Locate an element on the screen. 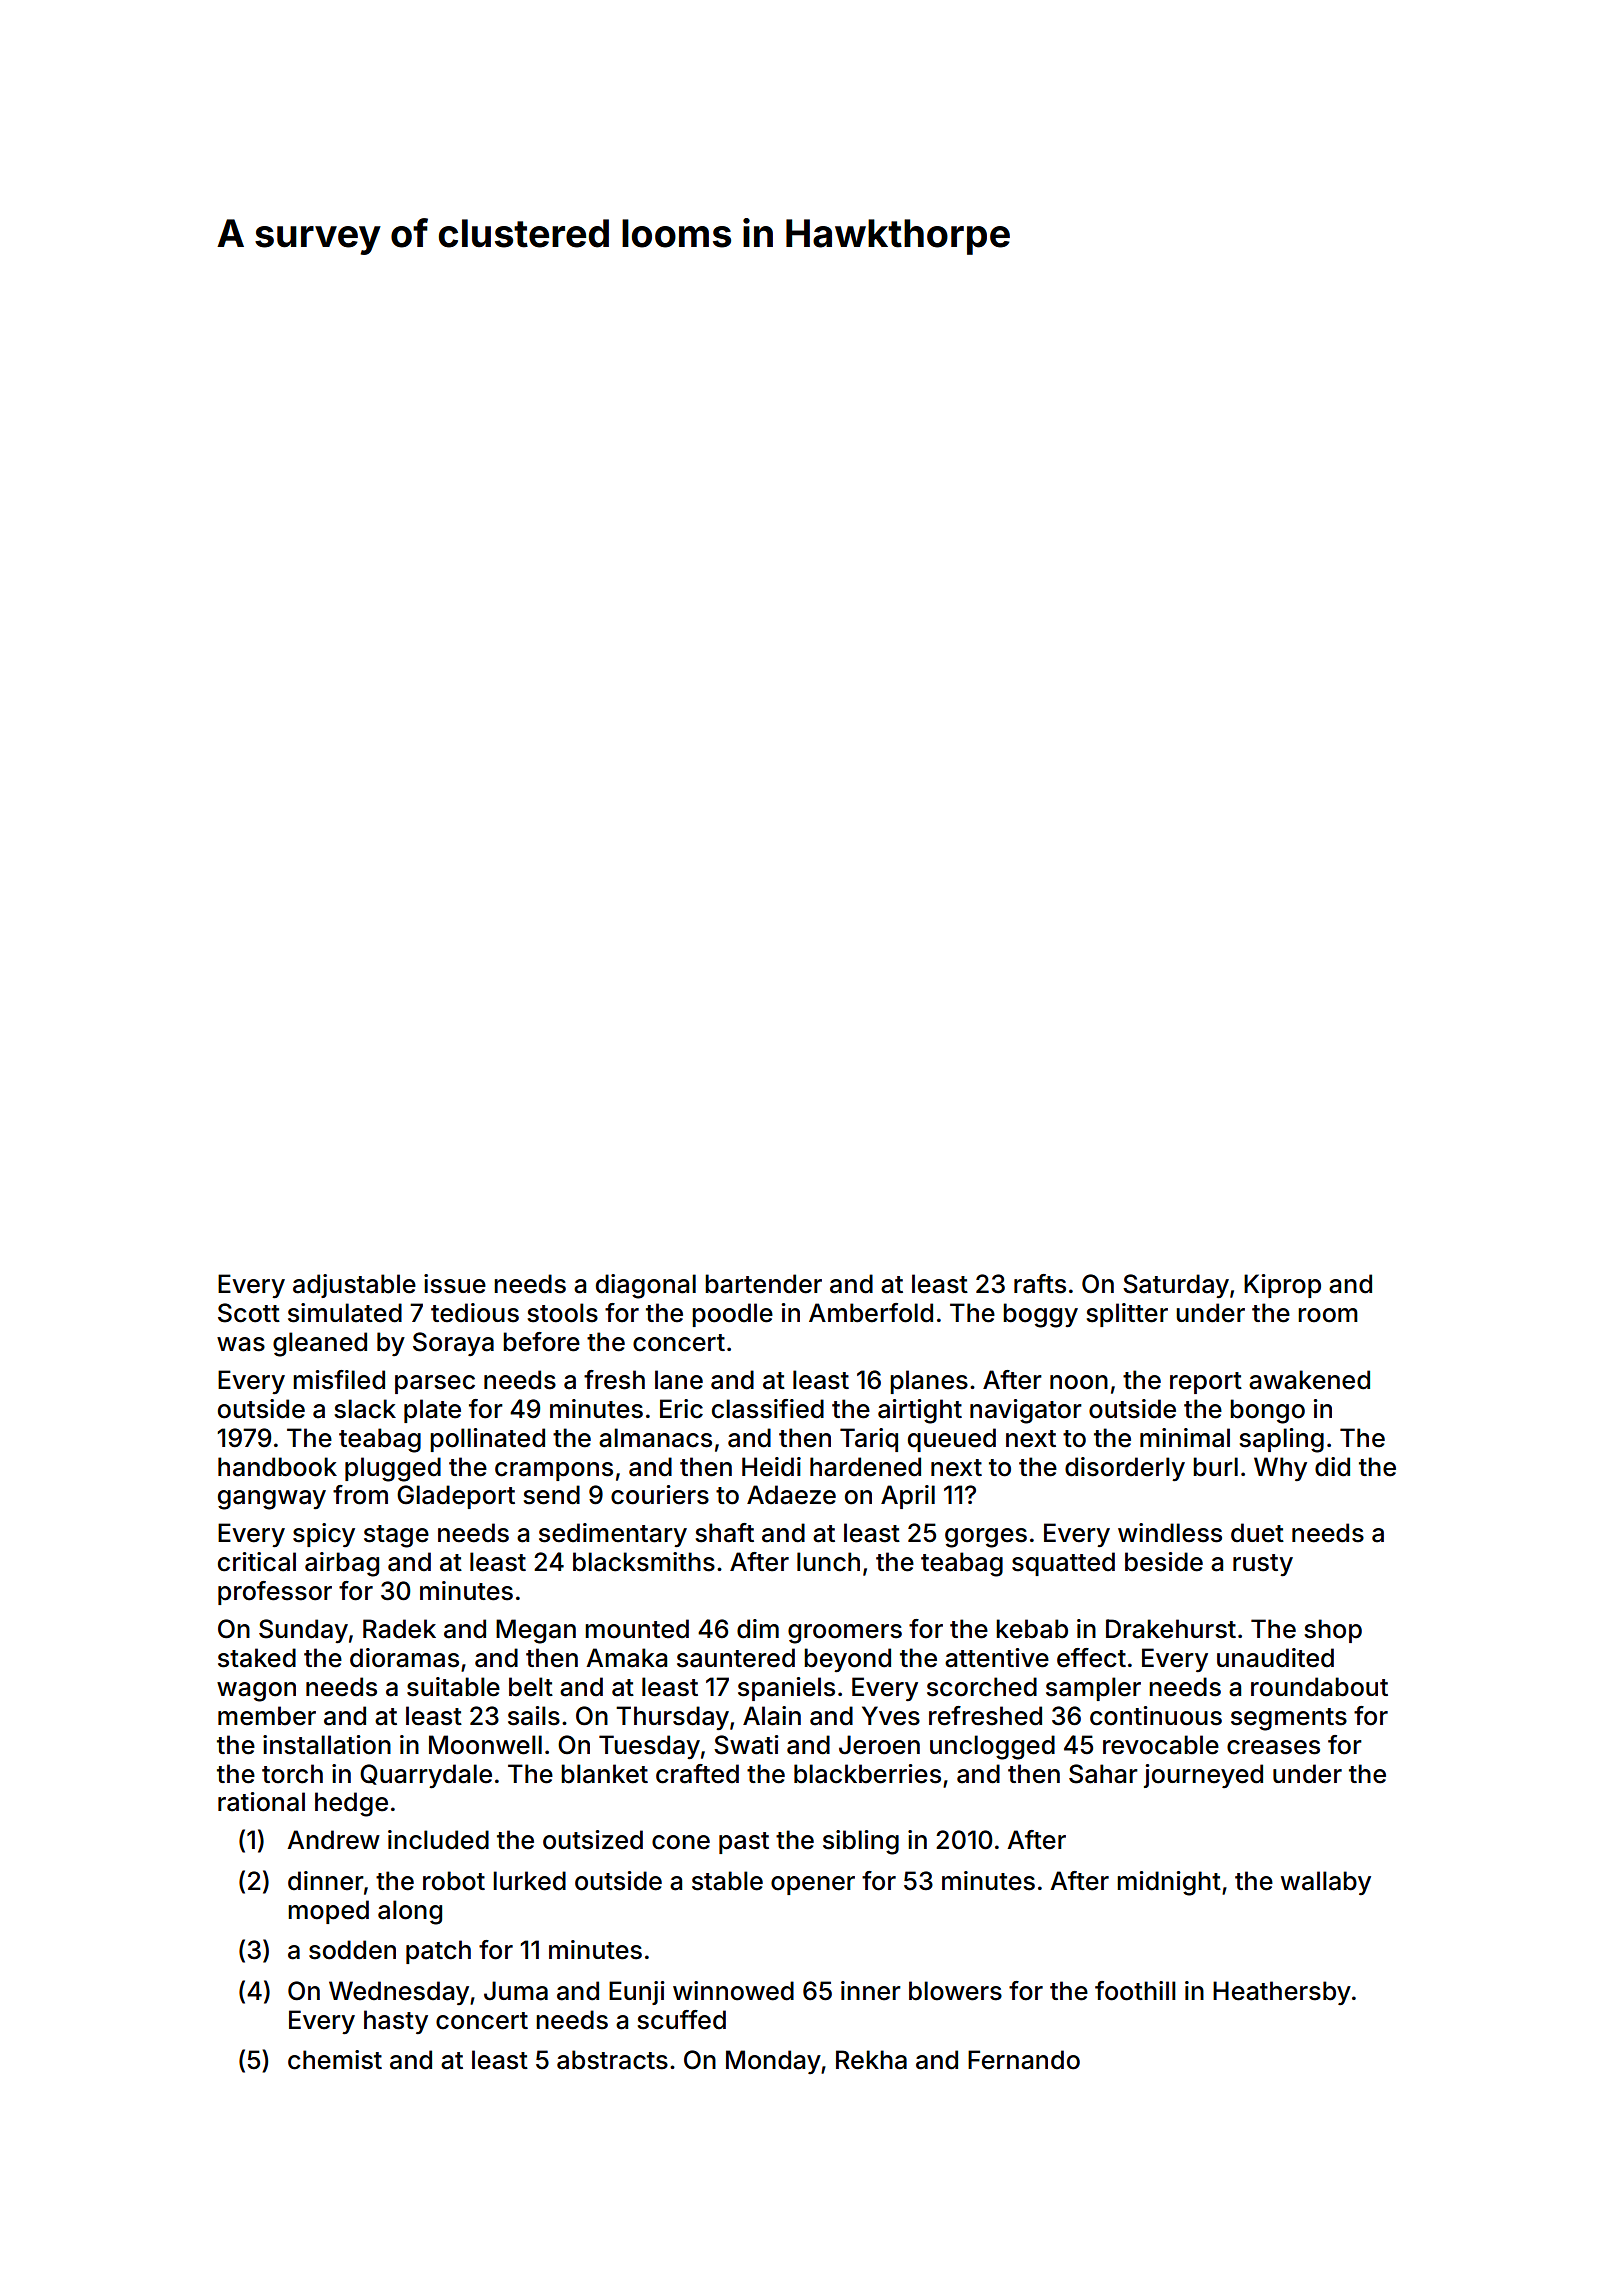  rational is located at coordinates (261, 1802).
